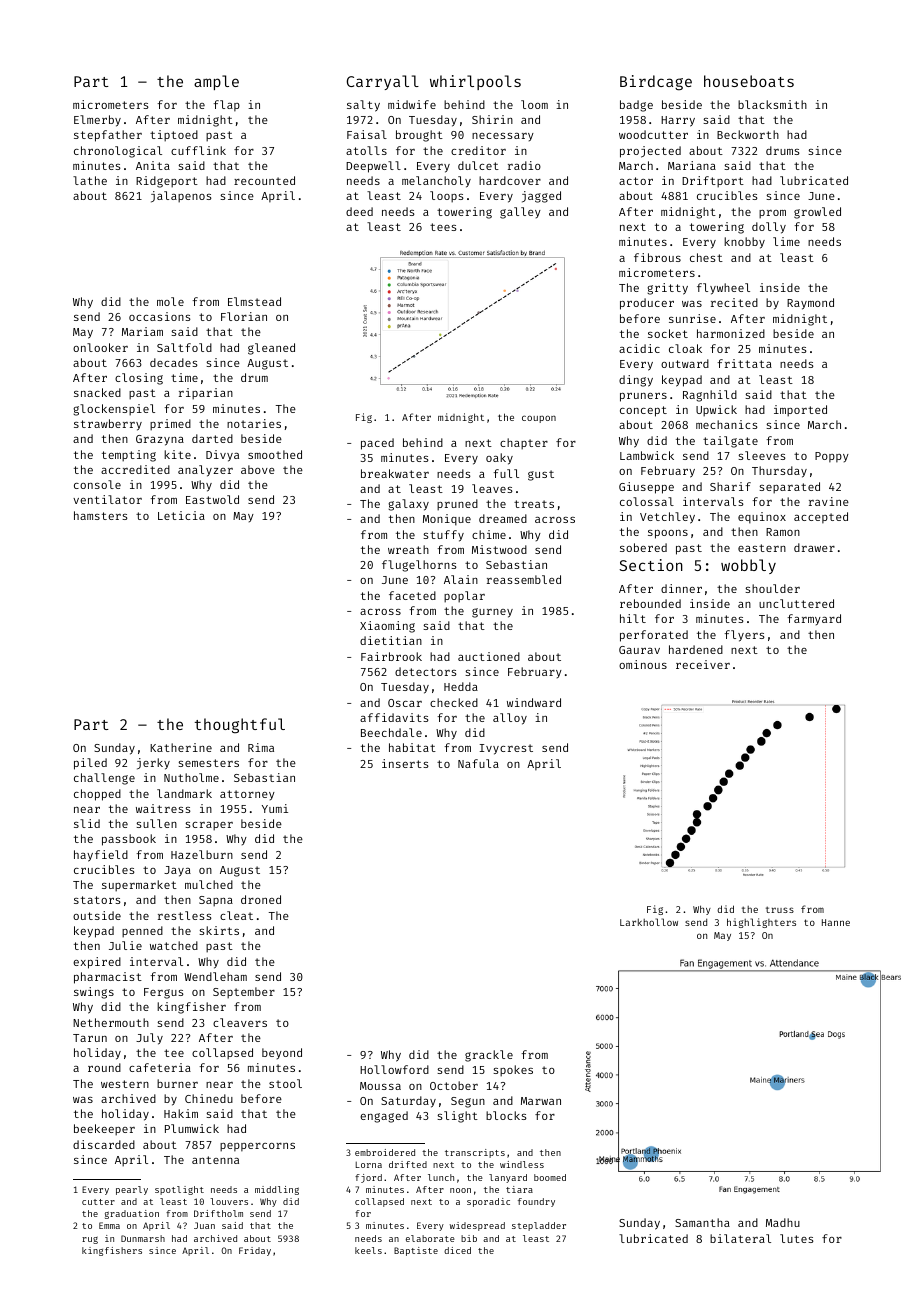 This screenshot has height=1308, width=924. Describe the element at coordinates (748, 134) in the screenshot. I see `Beckworth` at that location.
